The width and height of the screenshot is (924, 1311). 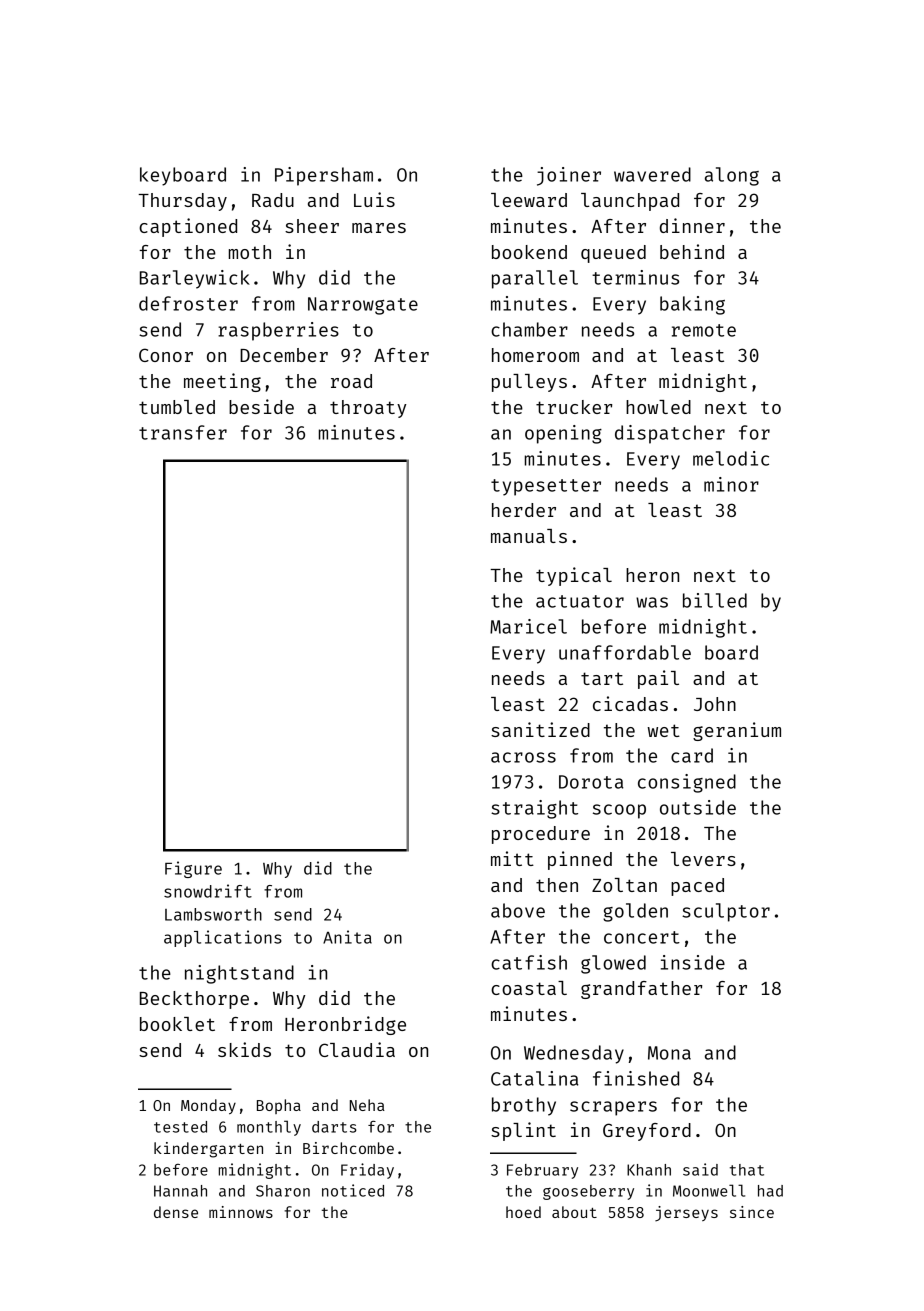 I want to click on pulleys, so click(x=529, y=383).
